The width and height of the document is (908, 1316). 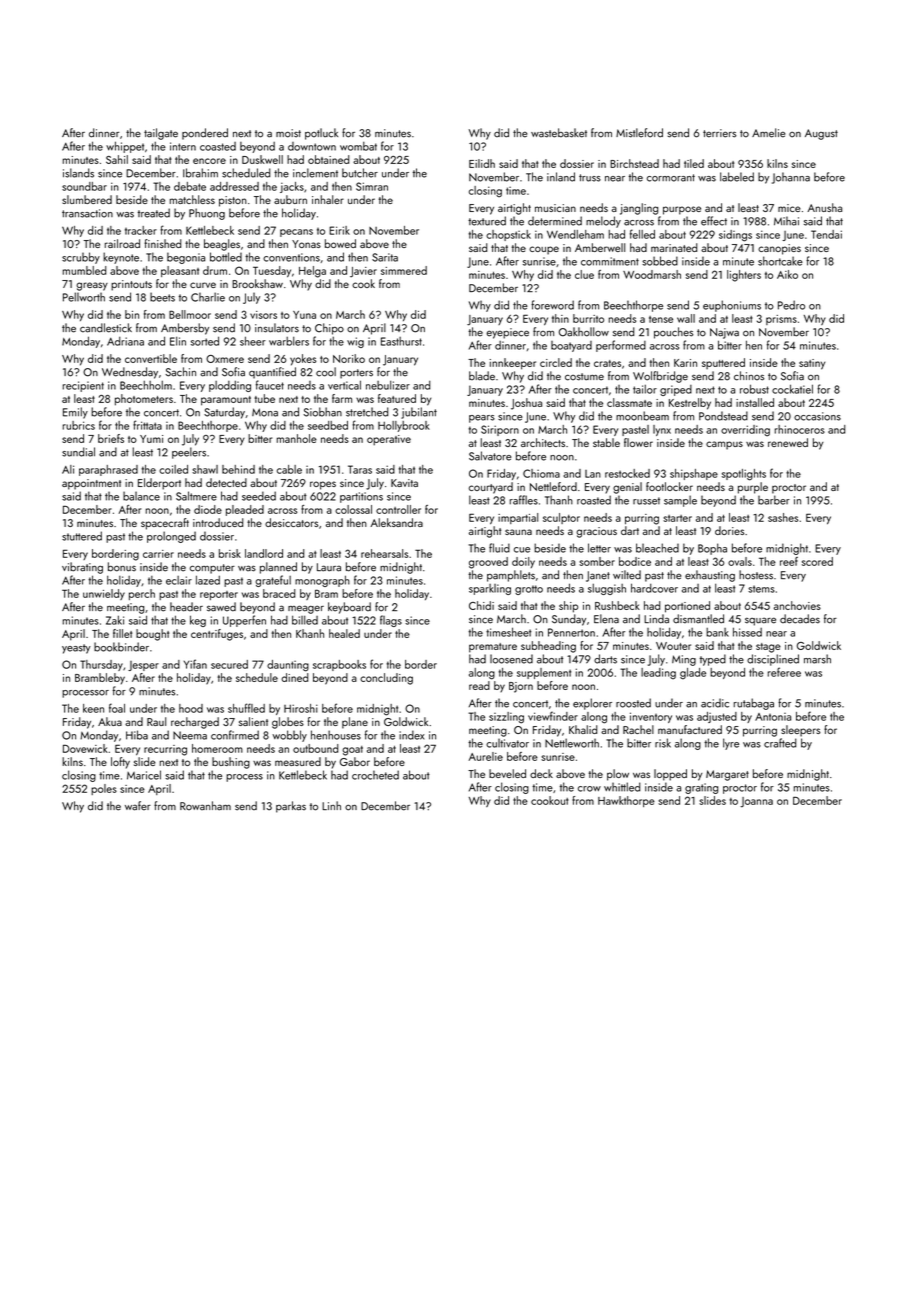 I want to click on Rowanham, so click(x=205, y=806).
